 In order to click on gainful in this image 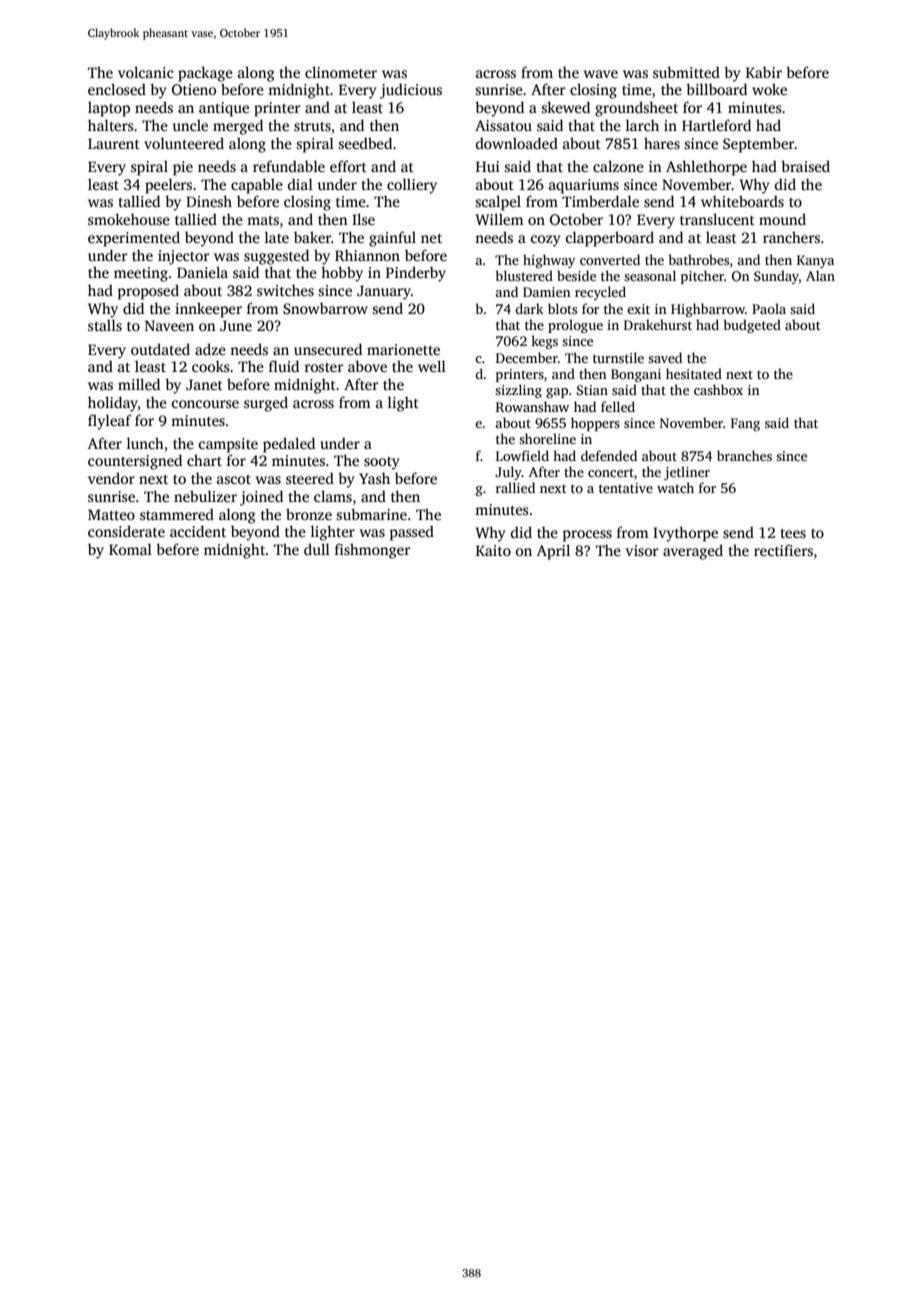, I will do `click(392, 239)`.
